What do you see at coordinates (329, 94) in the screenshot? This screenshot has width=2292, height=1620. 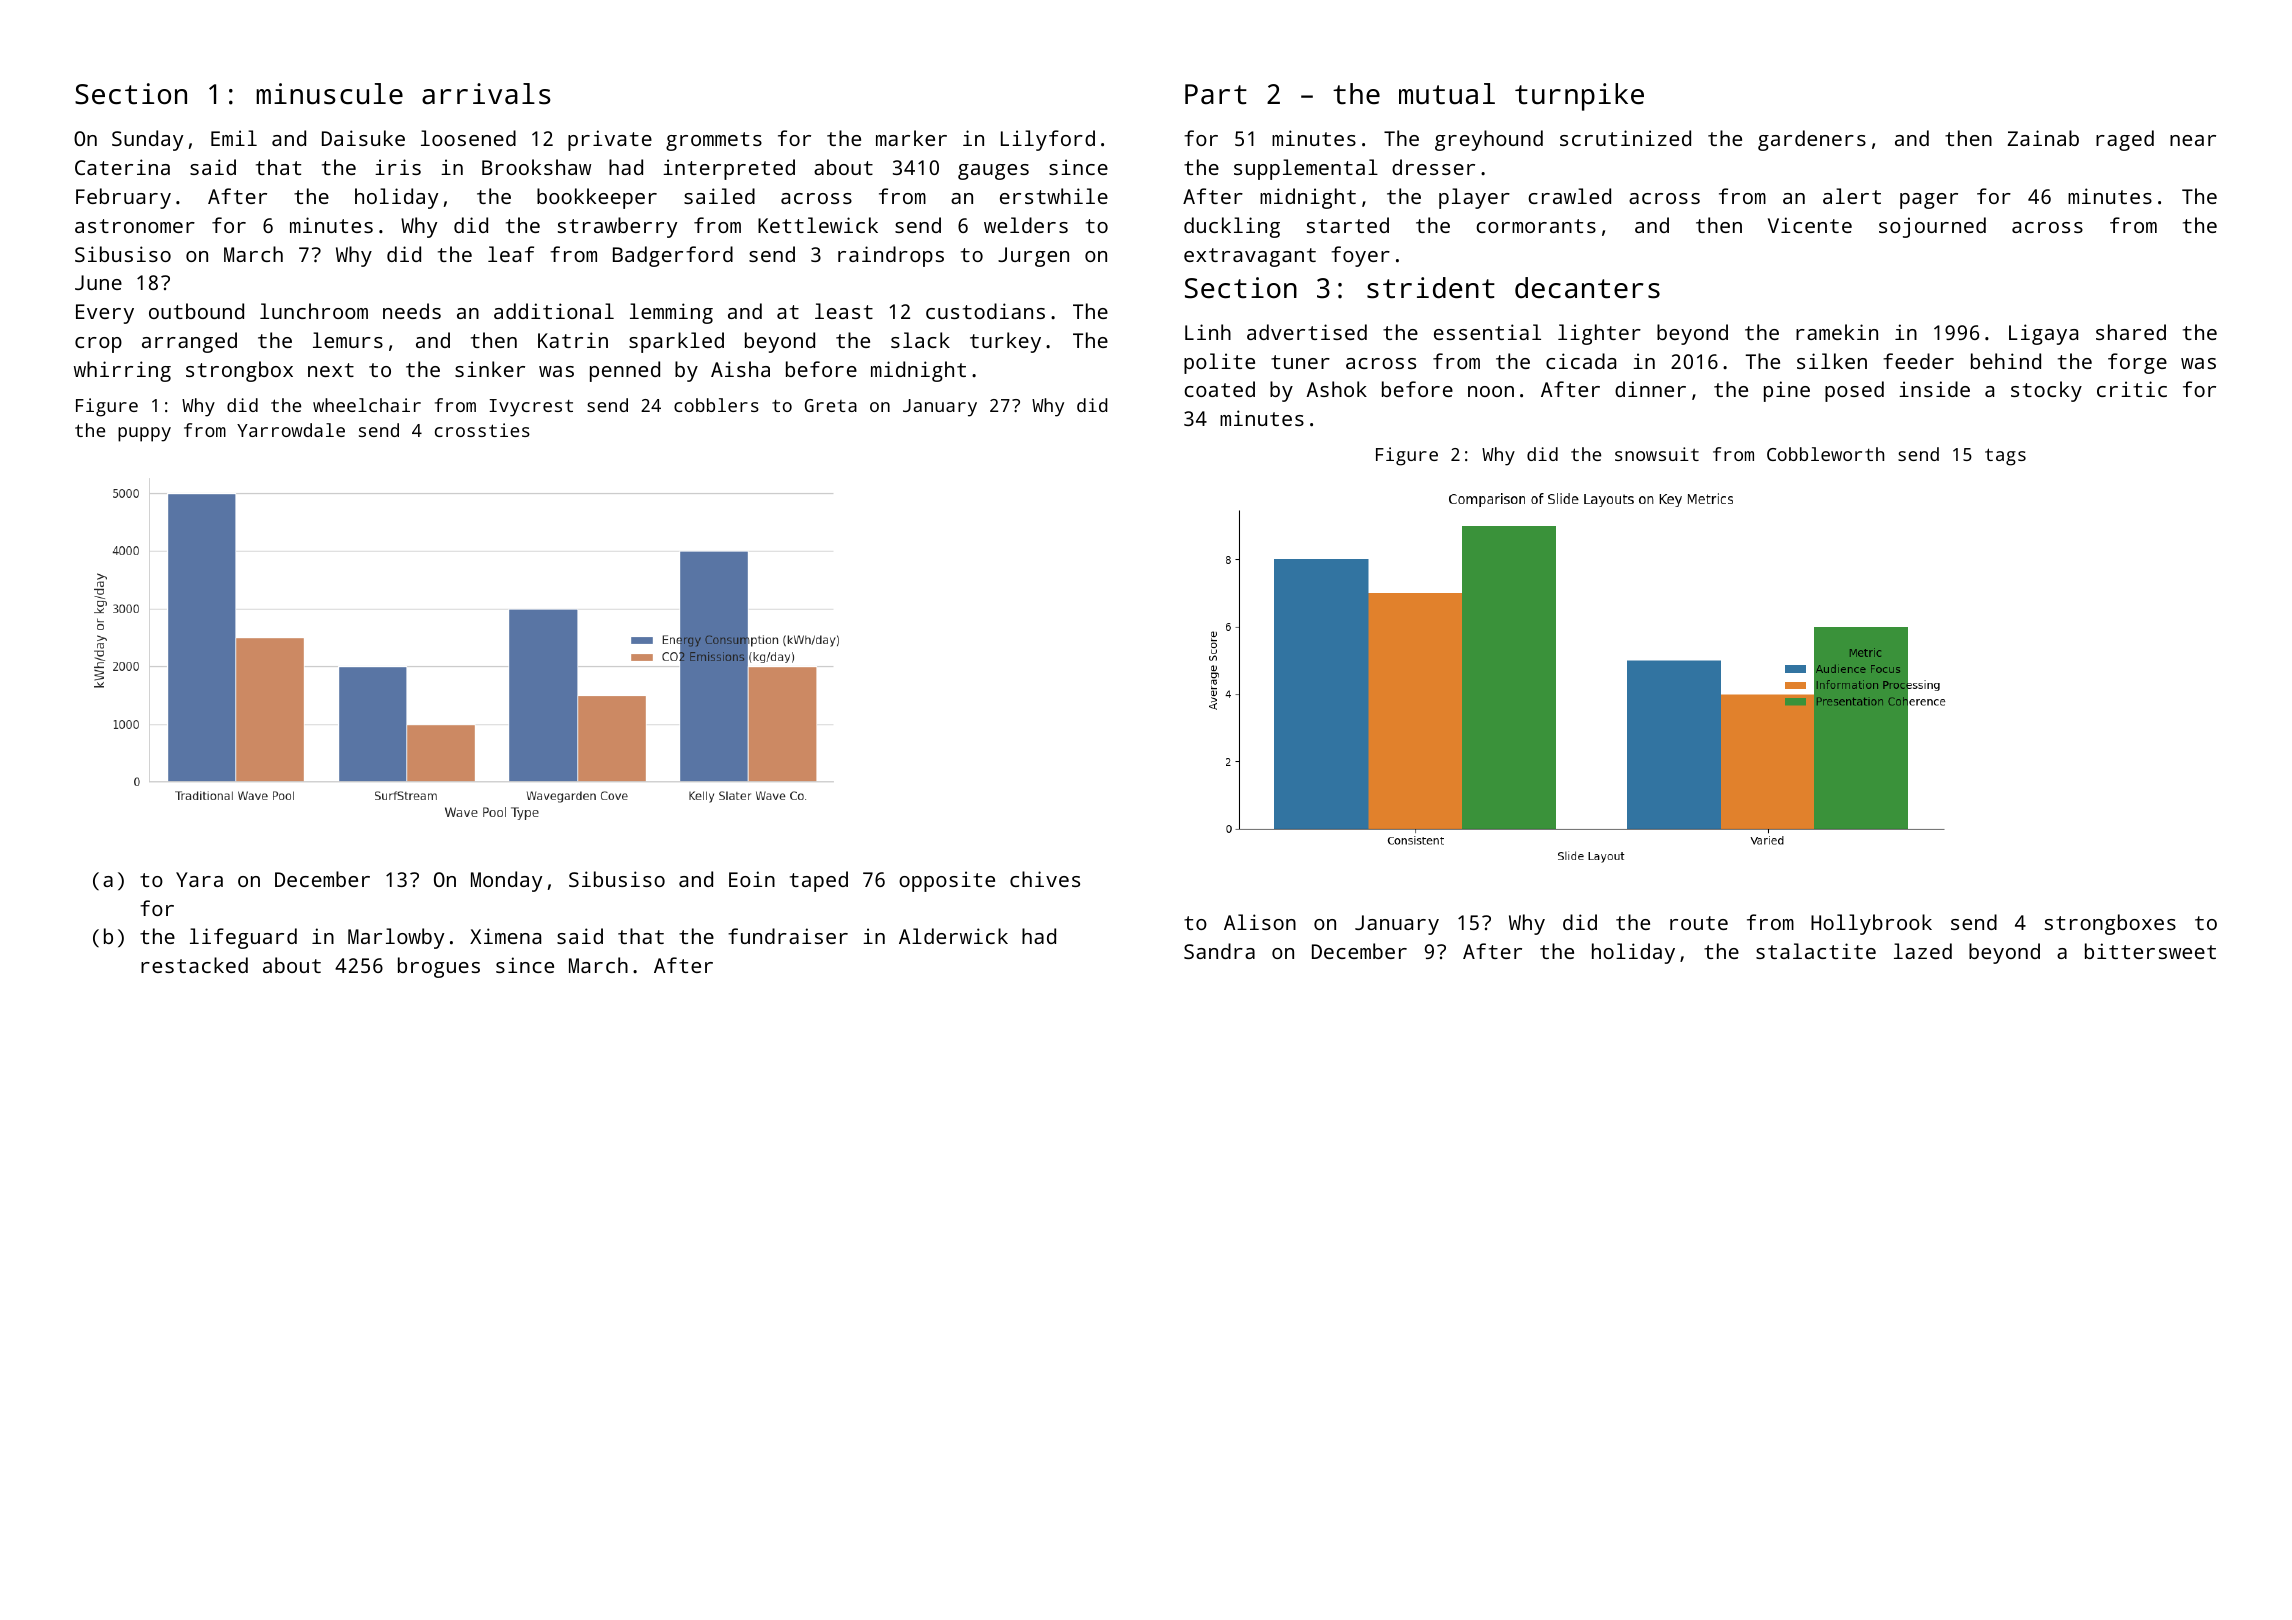 I see `minuscule` at bounding box center [329, 94].
